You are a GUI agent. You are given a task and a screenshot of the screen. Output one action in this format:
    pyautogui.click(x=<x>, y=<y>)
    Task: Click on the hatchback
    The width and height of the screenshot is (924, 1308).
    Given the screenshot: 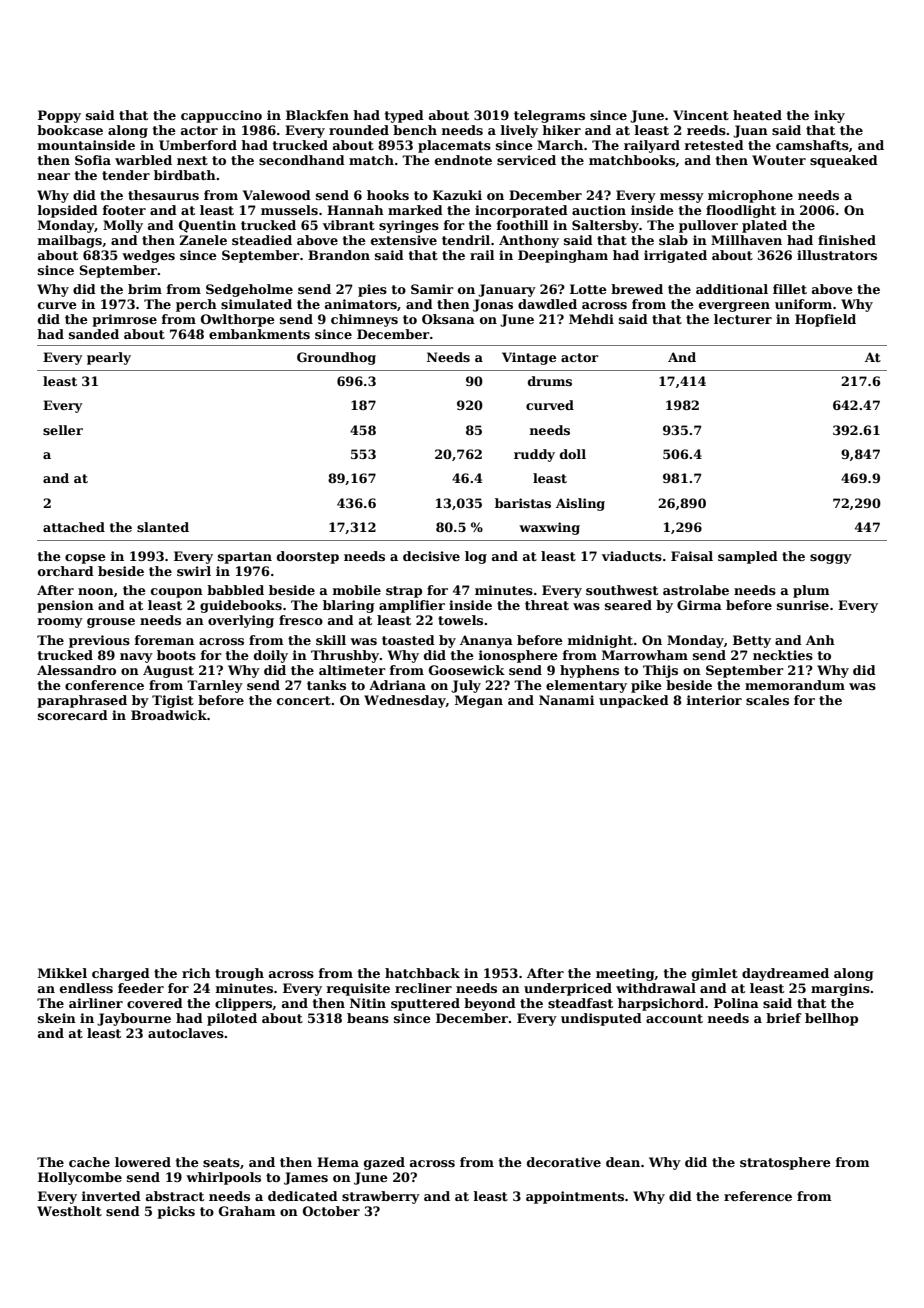 What is the action you would take?
    pyautogui.click(x=422, y=973)
